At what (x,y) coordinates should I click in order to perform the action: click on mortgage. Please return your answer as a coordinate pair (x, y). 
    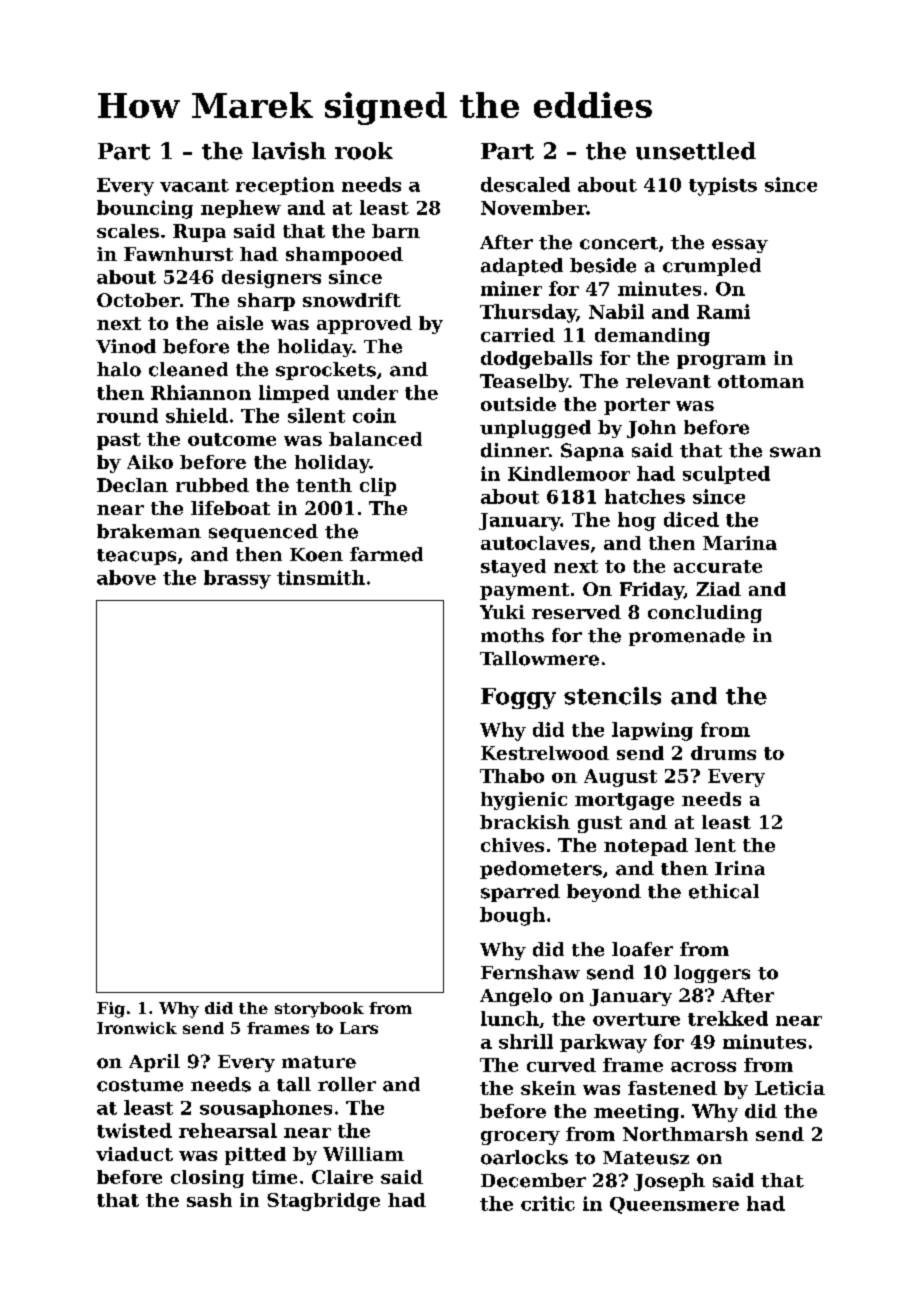
    Looking at the image, I should click on (624, 801).
